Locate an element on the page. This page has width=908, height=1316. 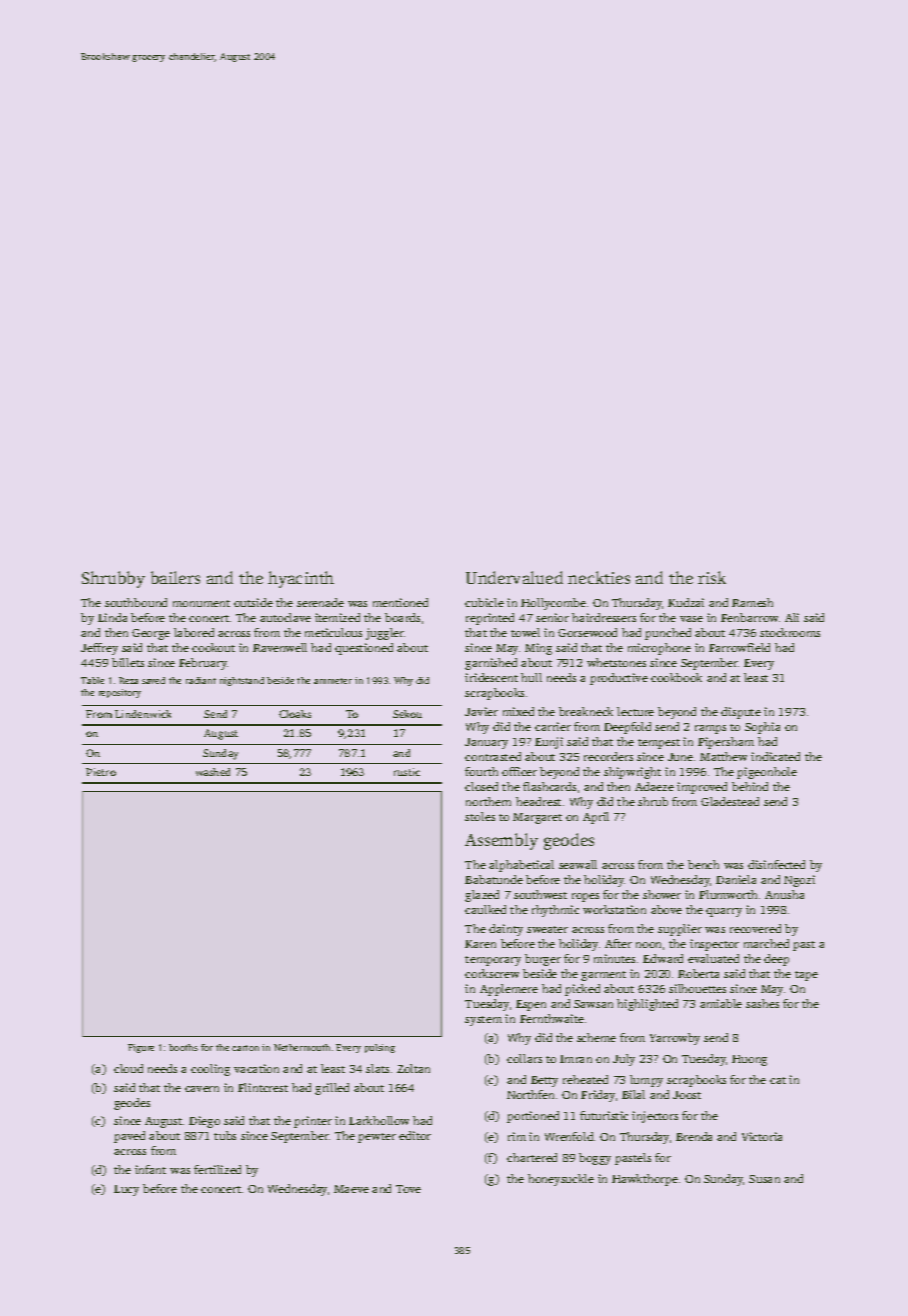
risk is located at coordinates (712, 577).
